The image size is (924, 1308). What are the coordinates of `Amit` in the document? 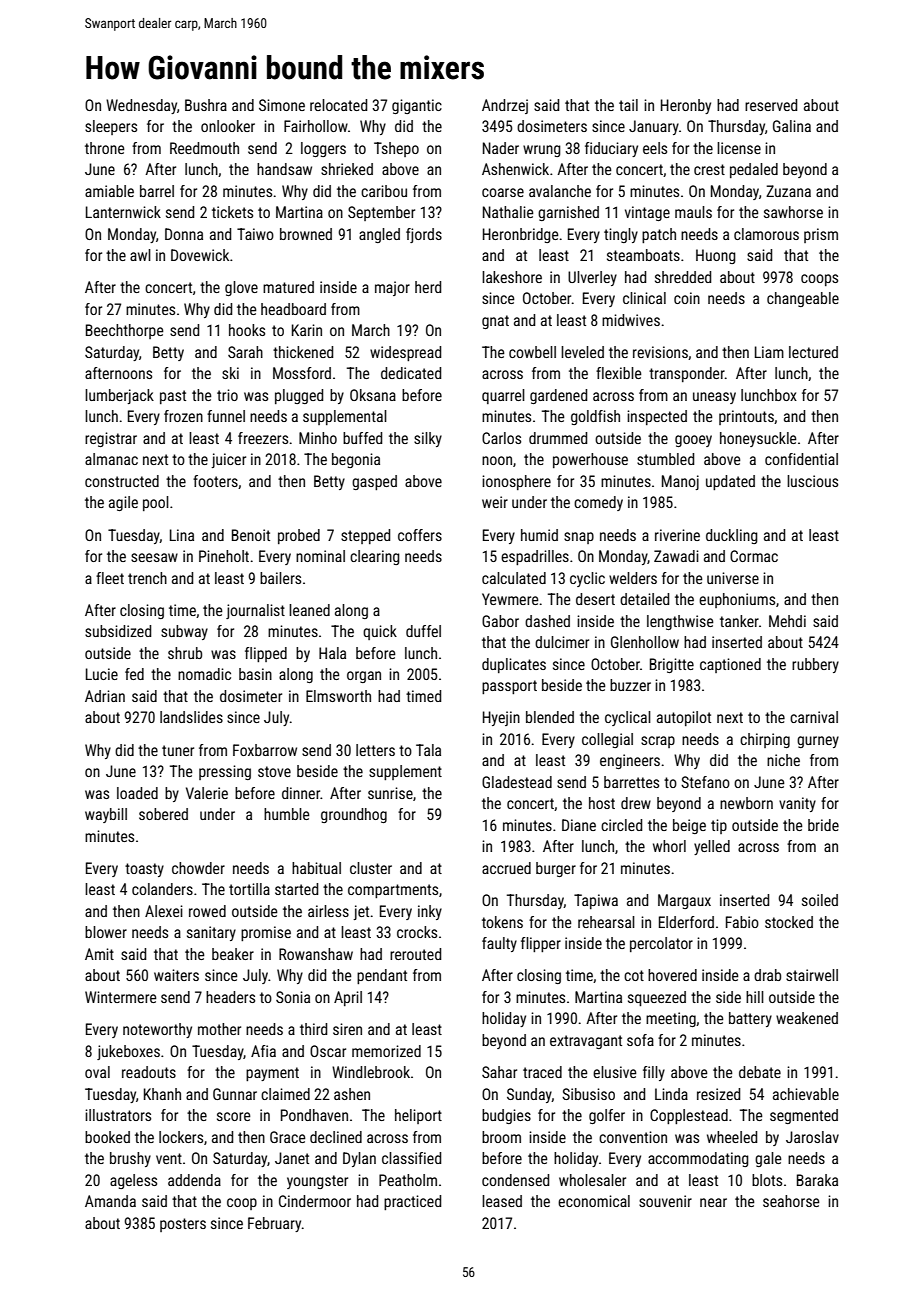 It's located at (99, 954).
